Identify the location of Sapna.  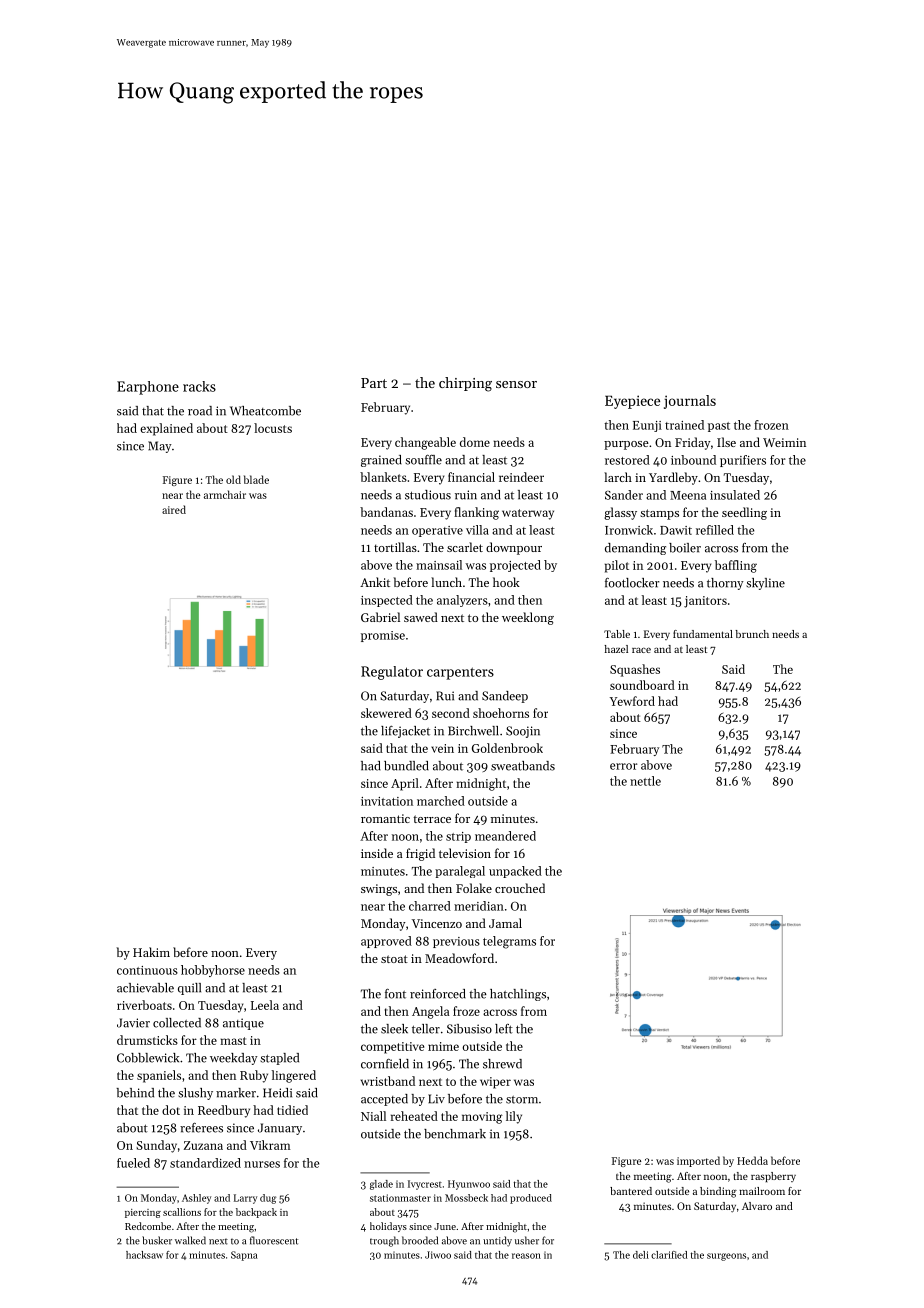
(244, 1256).
